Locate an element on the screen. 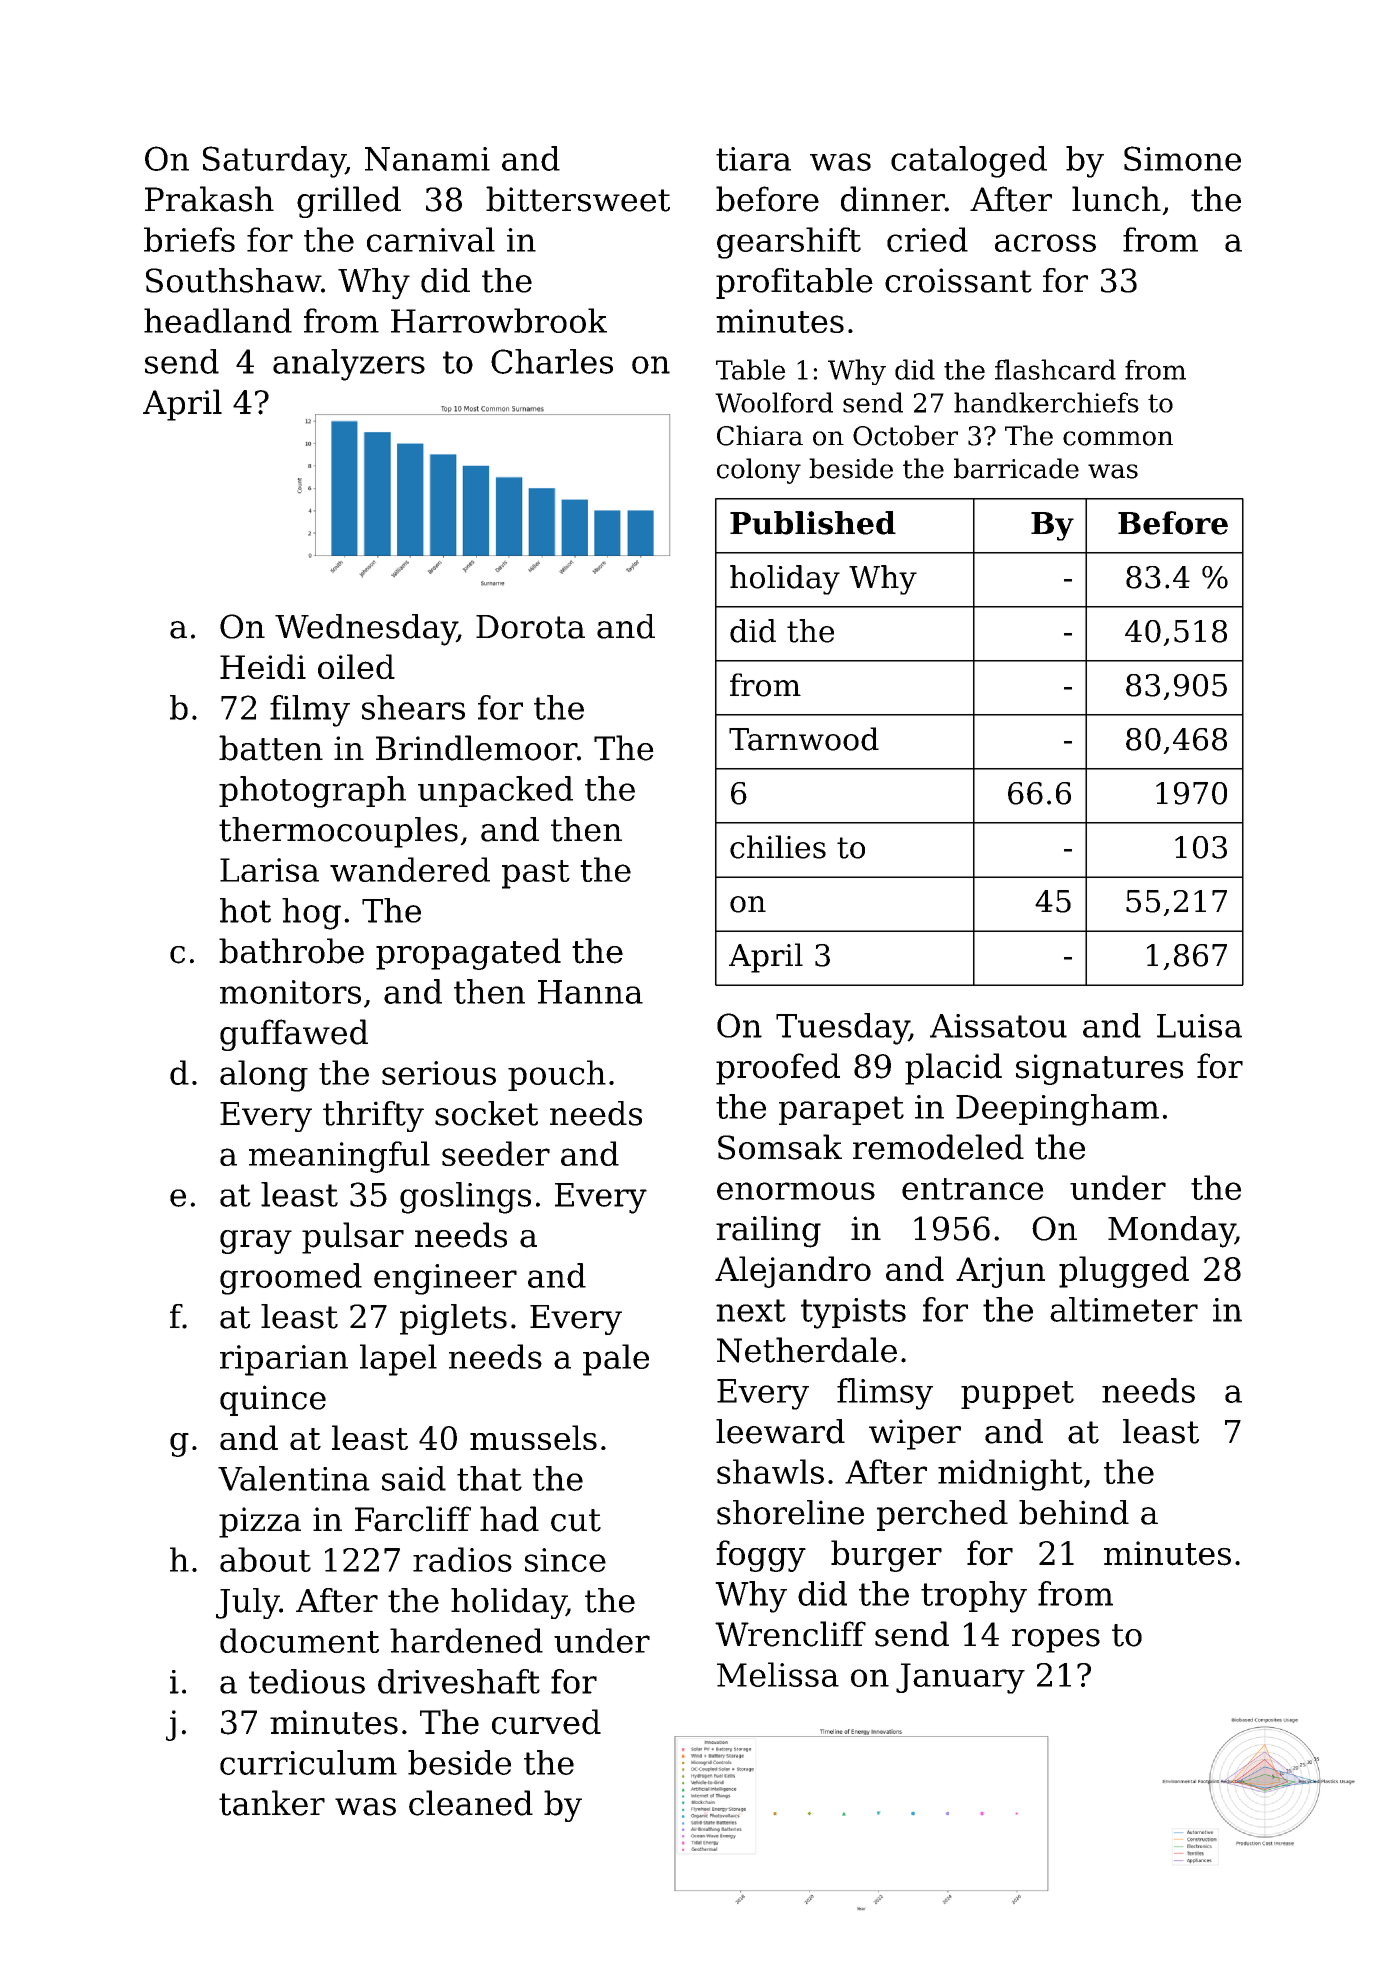  ropes is located at coordinates (1056, 1641).
